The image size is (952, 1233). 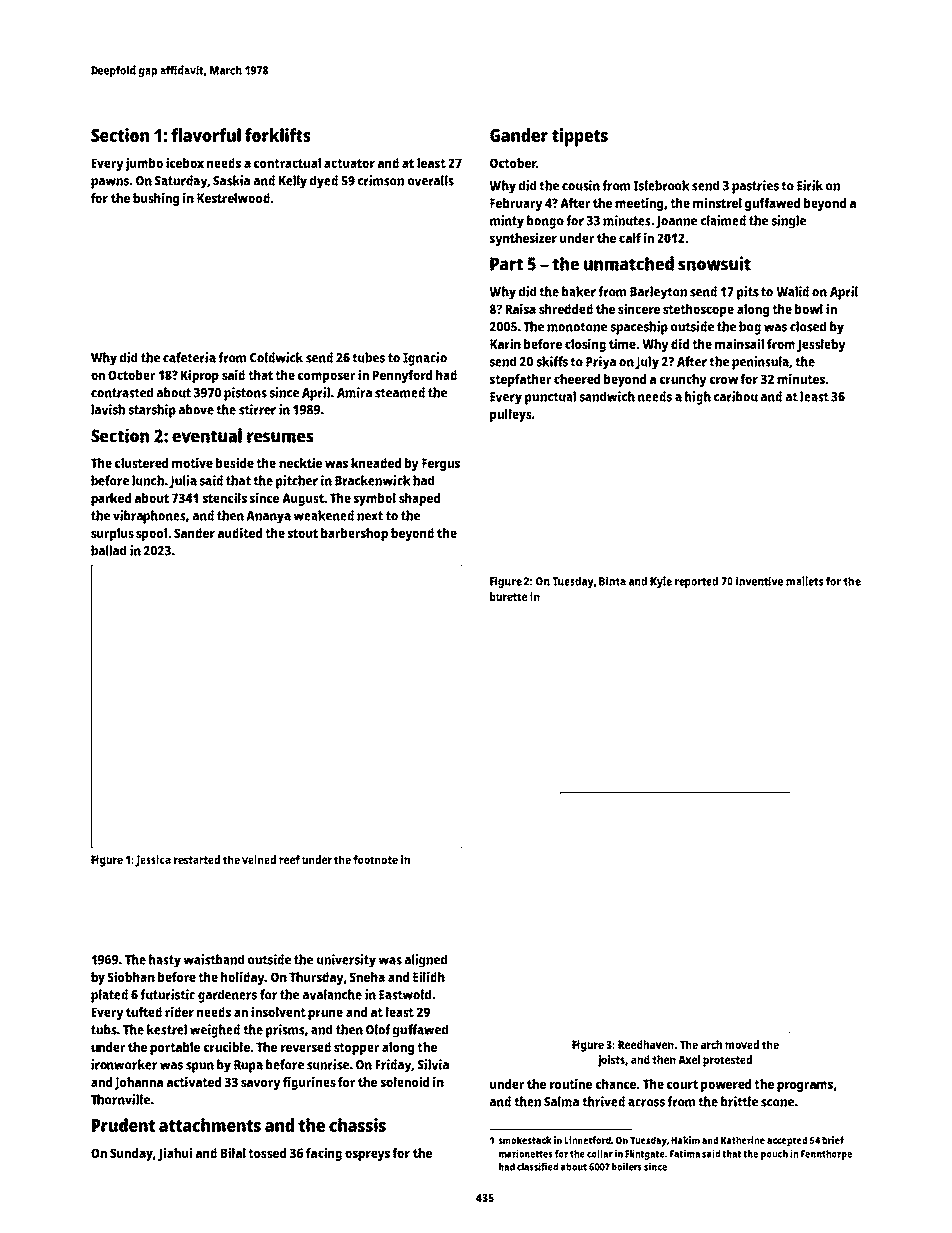 I want to click on Siobhan, so click(x=131, y=976).
